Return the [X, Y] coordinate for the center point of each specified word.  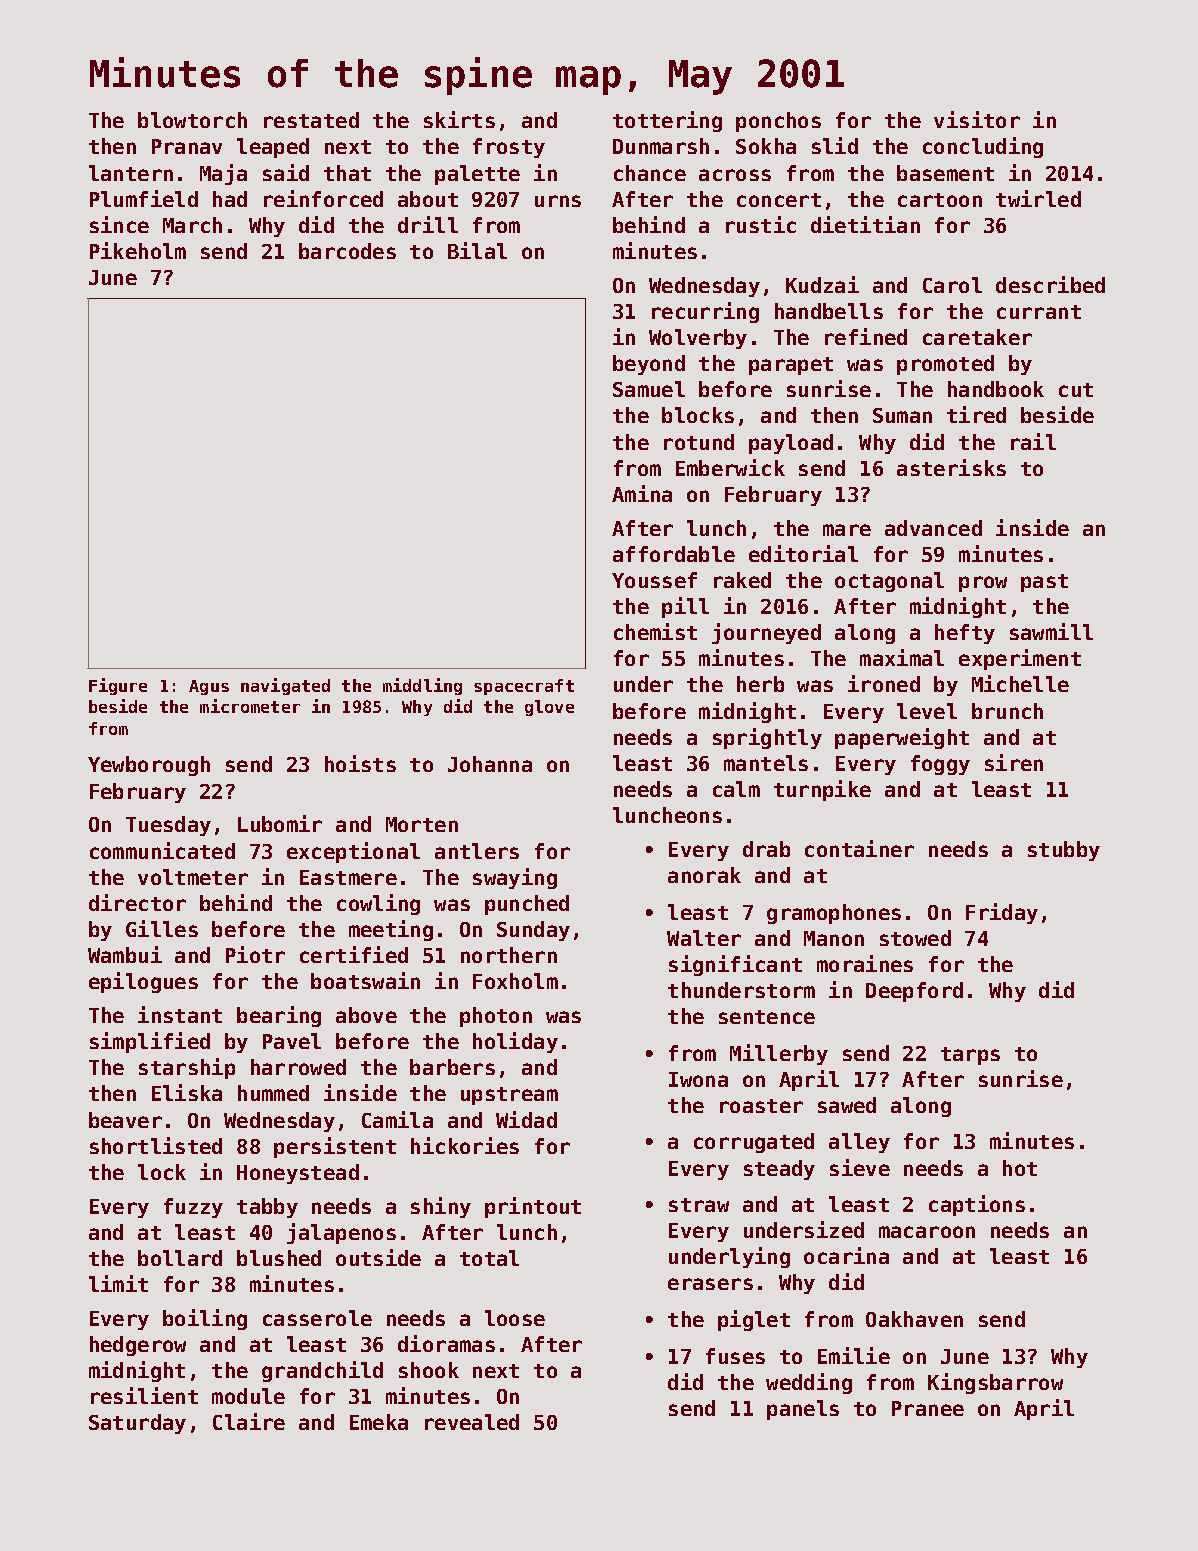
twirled [1038, 198]
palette [477, 175]
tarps [970, 1056]
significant [735, 965]
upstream [509, 1096]
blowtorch [192, 120]
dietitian [865, 224]
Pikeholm [138, 250]
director [137, 902]
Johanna [490, 764]
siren [1014, 762]
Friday [1002, 913]
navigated [285, 686]
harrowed [298, 1067]
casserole [317, 1318]
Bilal [477, 250]
